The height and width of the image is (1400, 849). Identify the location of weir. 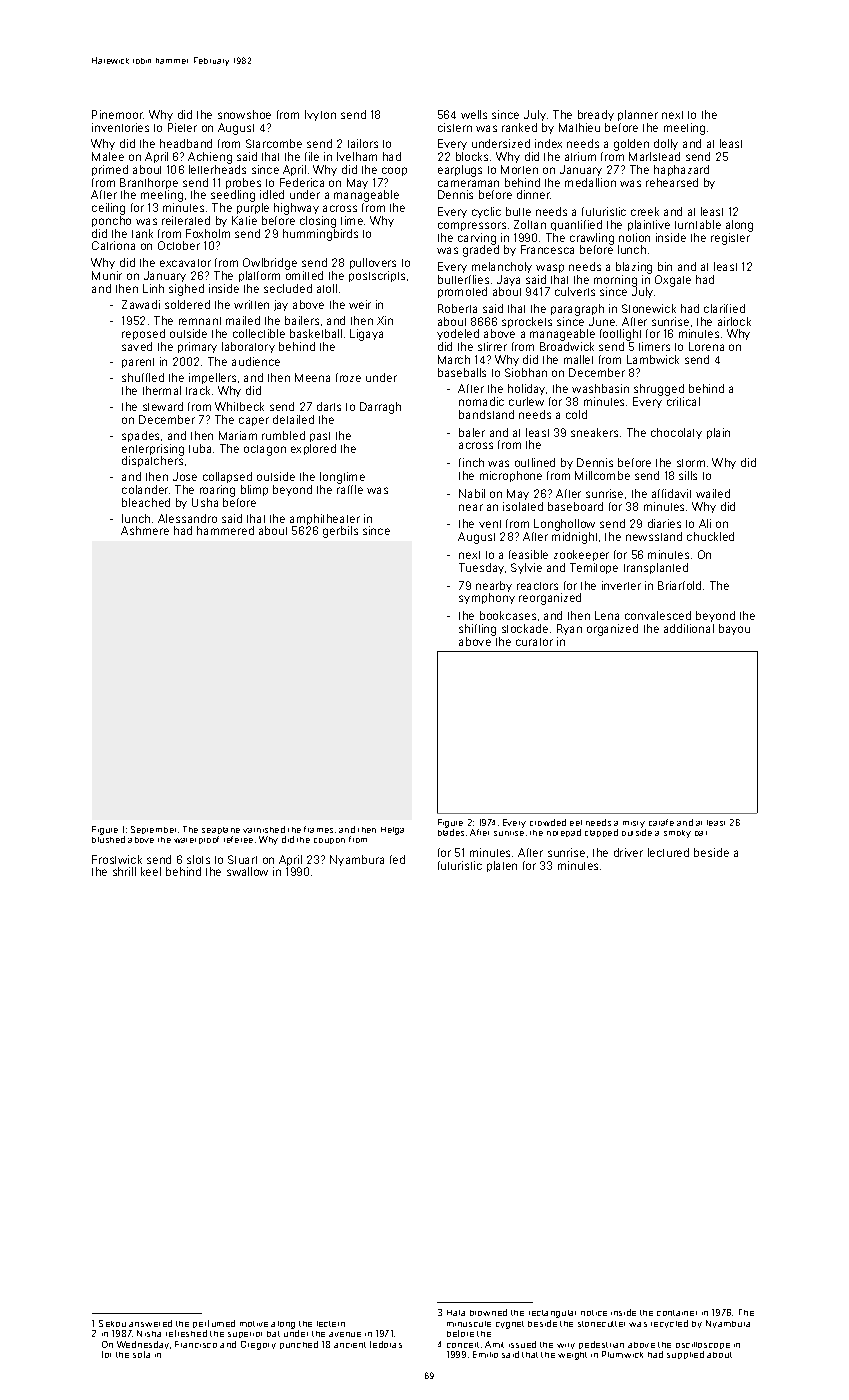
(360, 304).
